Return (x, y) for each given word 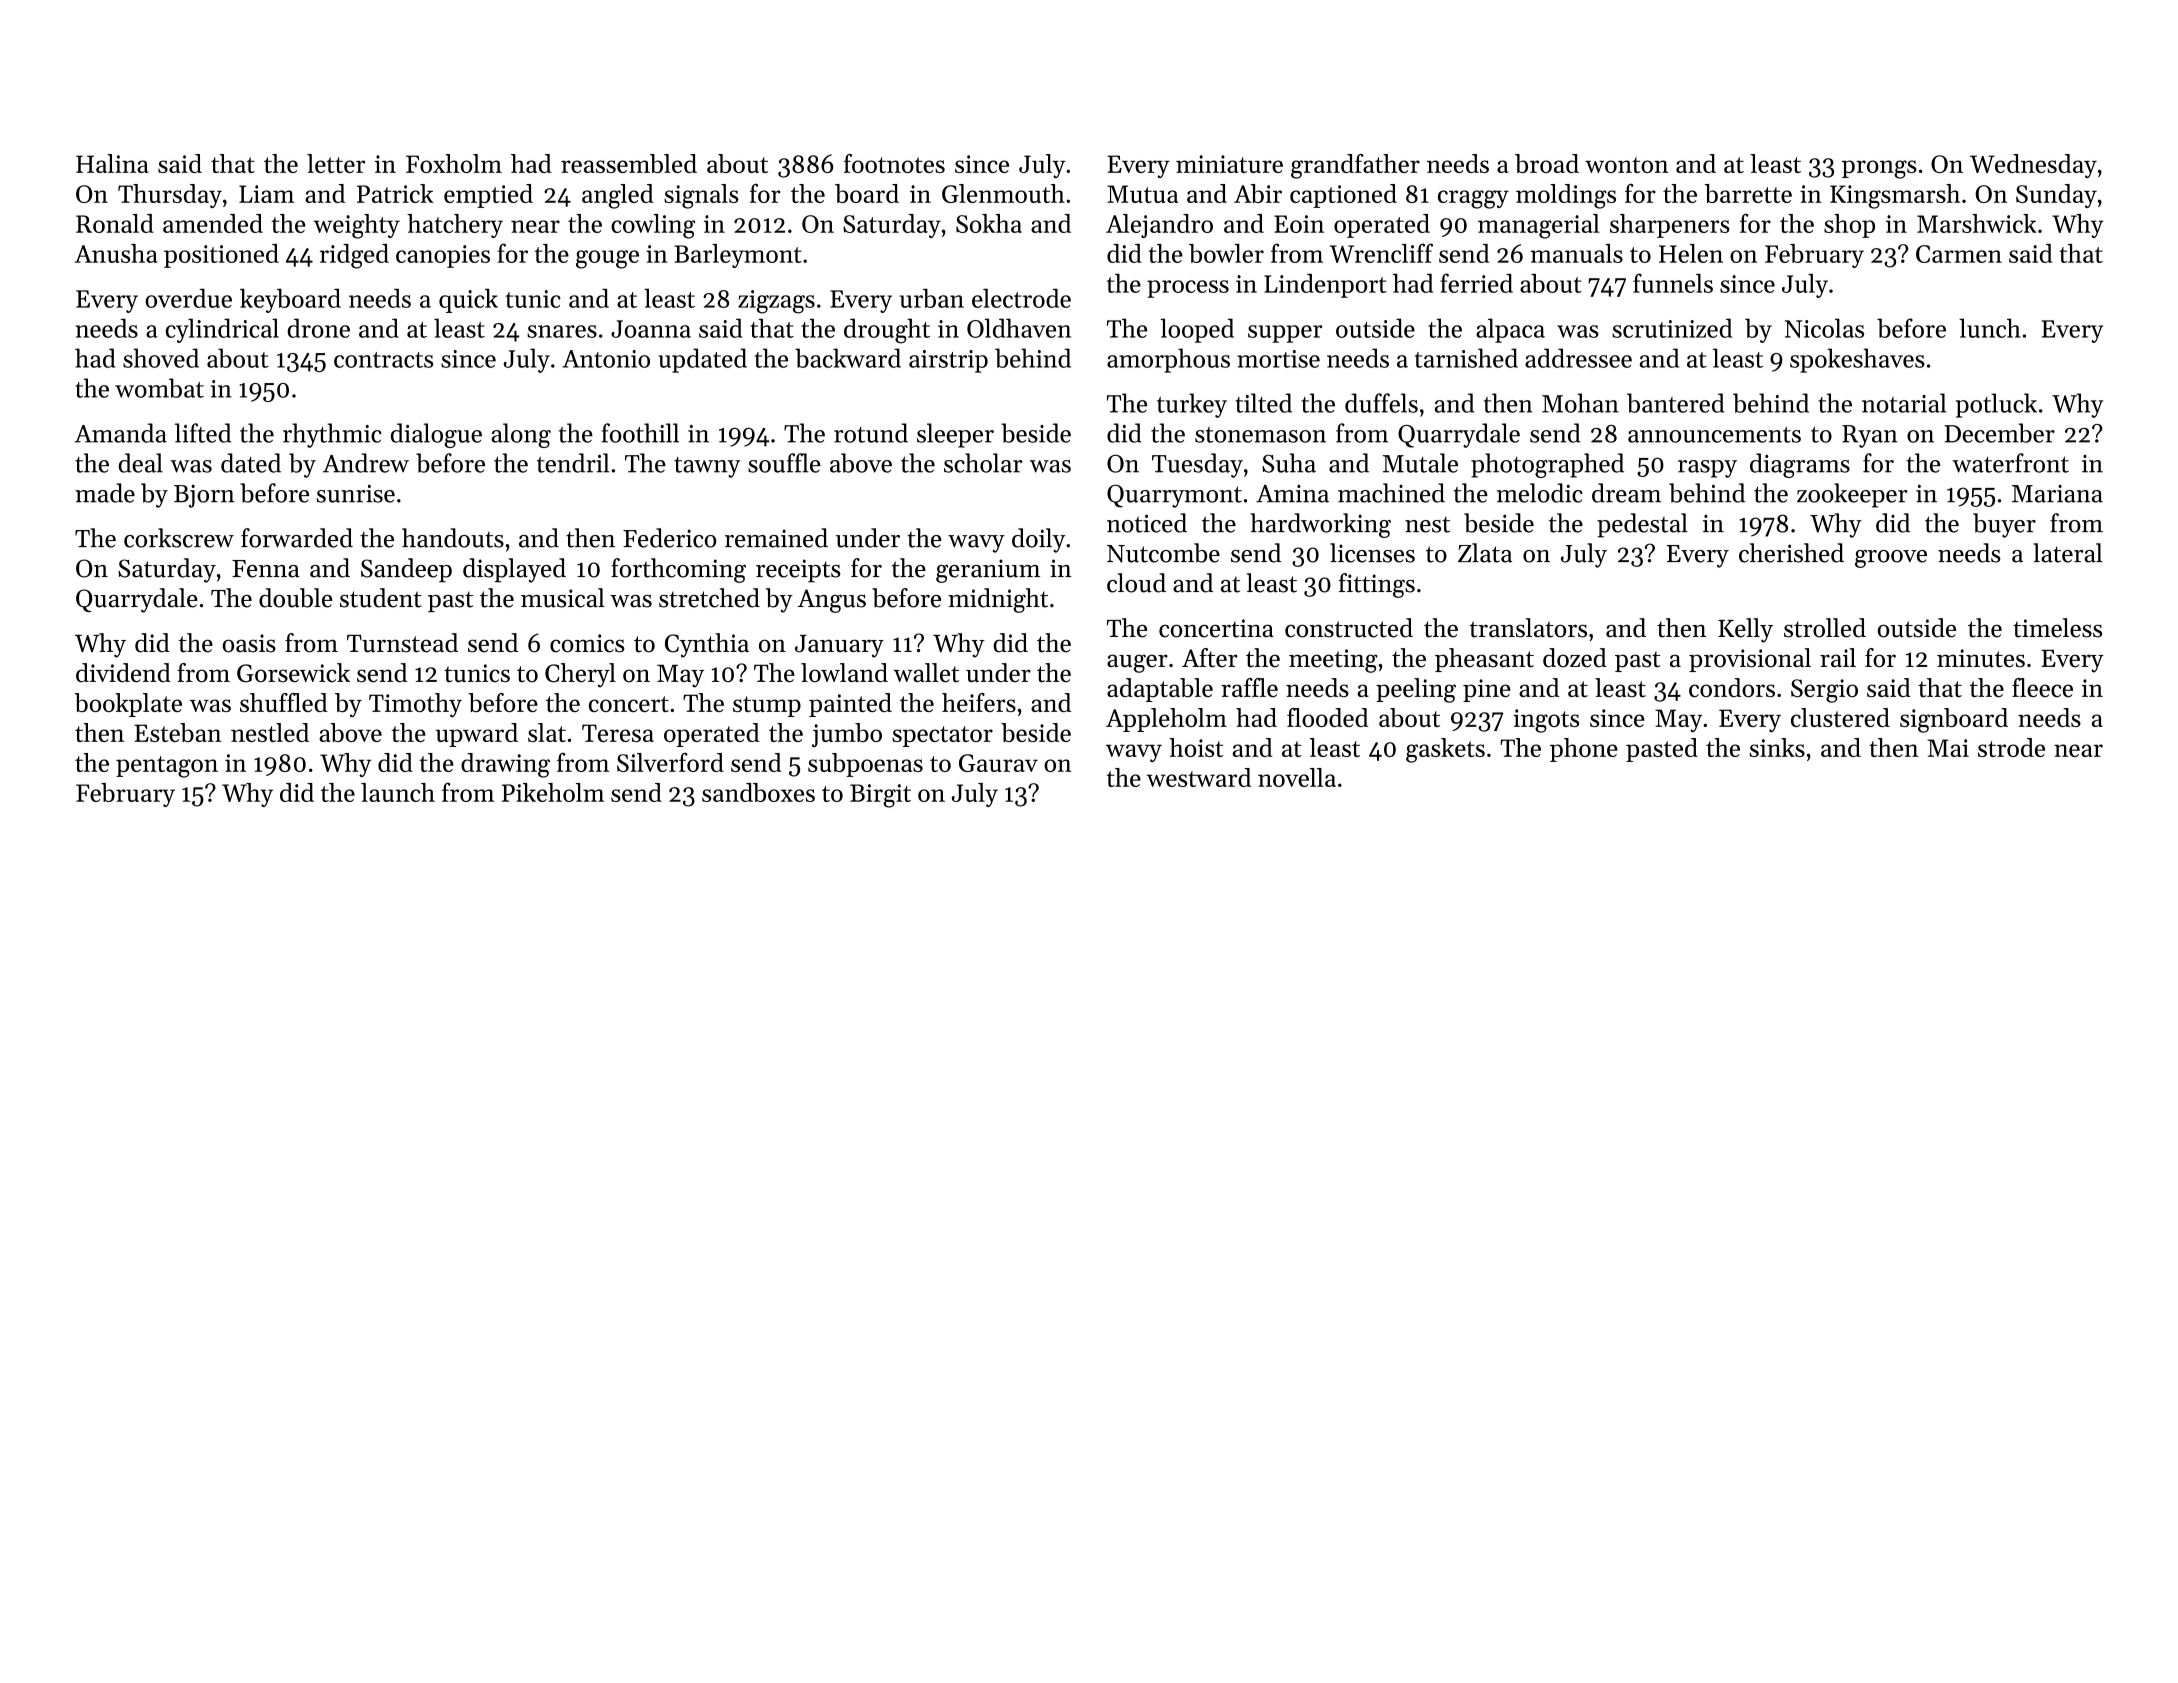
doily (1039, 540)
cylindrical (222, 330)
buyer (2004, 525)
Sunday (2056, 196)
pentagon (167, 767)
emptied (488, 196)
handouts (453, 538)
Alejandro (1159, 226)
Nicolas (1824, 328)
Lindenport (1325, 286)
